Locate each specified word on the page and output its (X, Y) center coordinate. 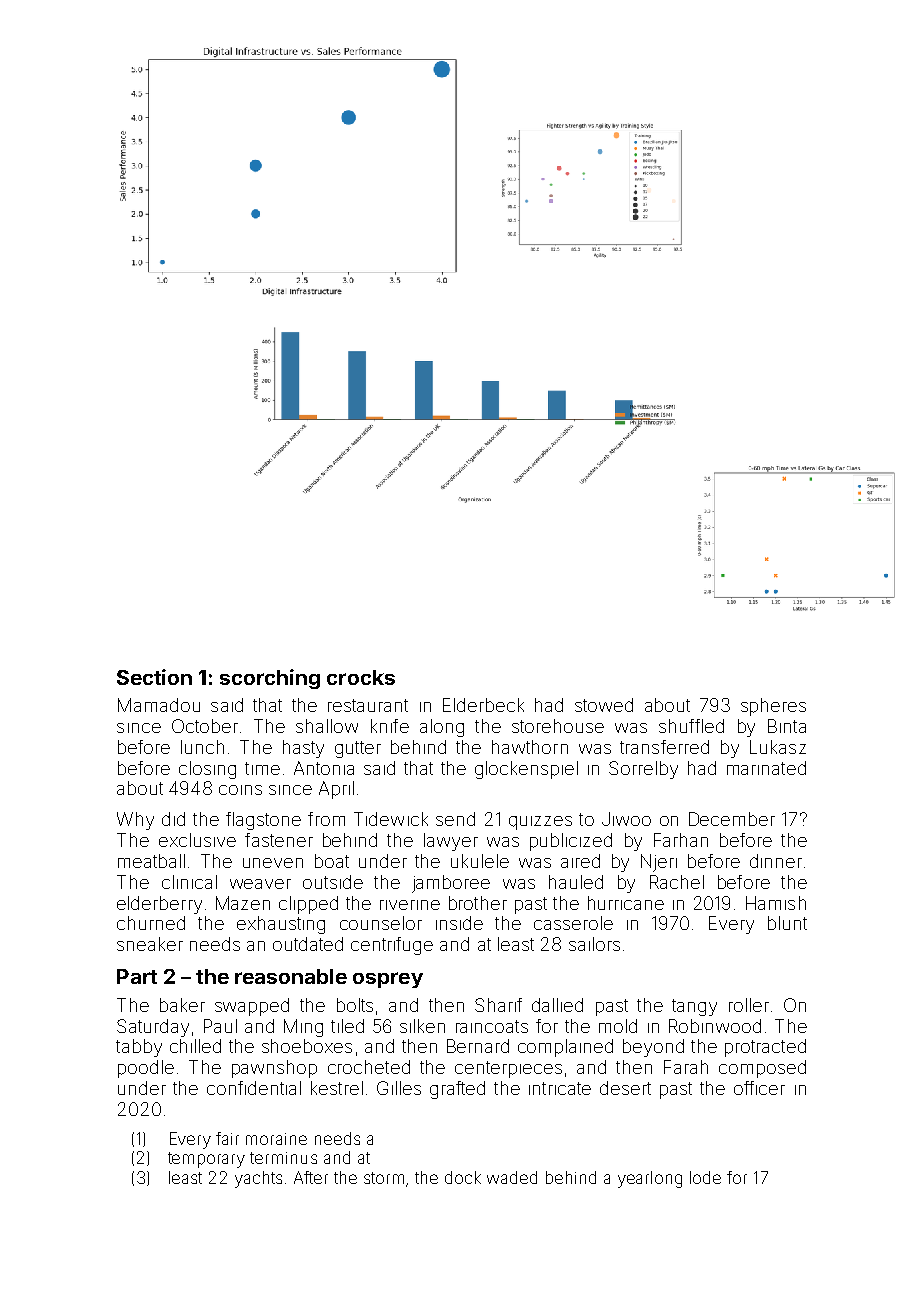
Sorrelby (643, 770)
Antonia (324, 768)
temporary (206, 1160)
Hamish (776, 903)
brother (478, 903)
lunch (202, 747)
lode (705, 1177)
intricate (560, 1088)
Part (137, 976)
